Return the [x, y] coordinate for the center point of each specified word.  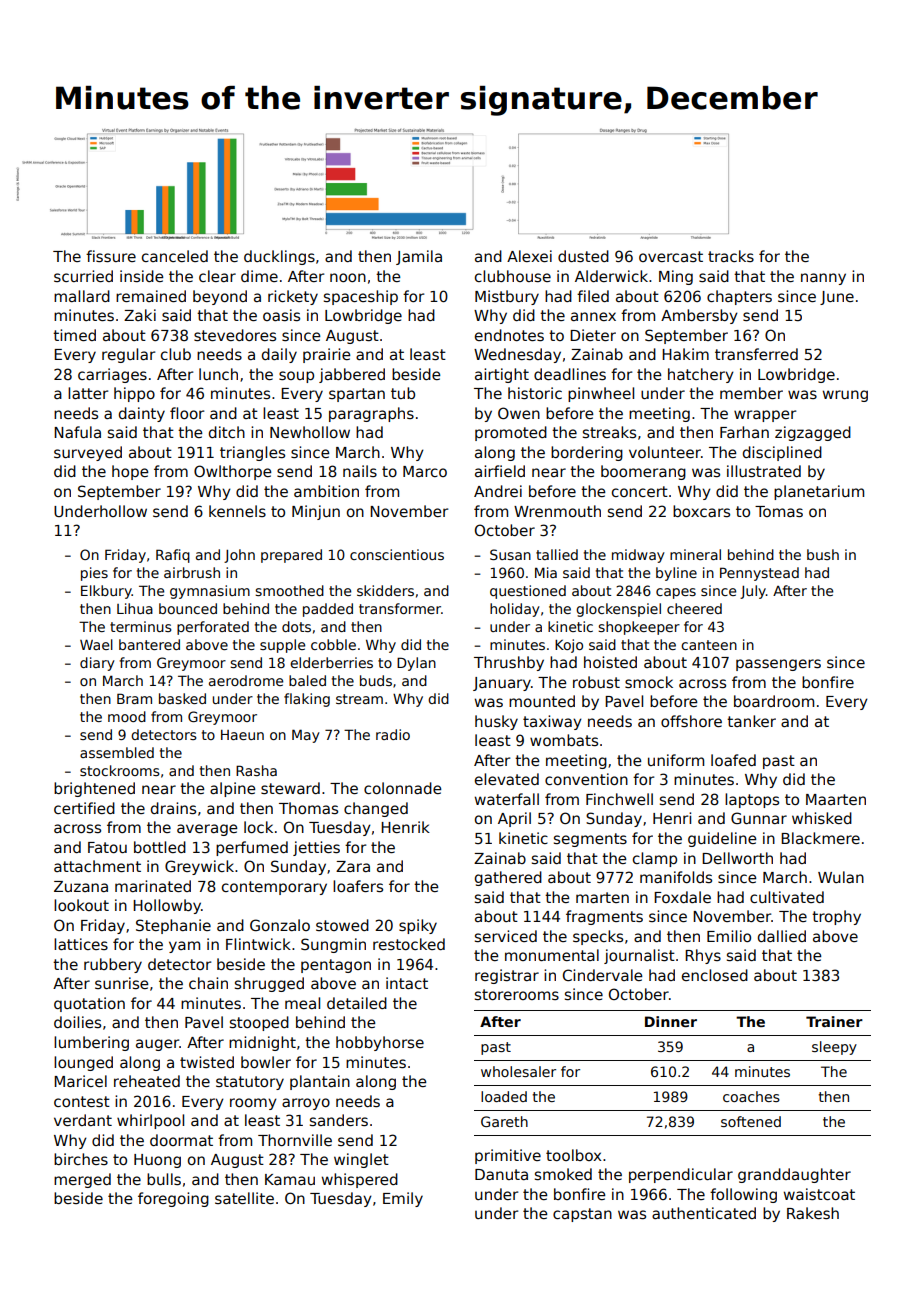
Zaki [140, 315]
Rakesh [813, 1213]
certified [84, 808]
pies [94, 574]
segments [590, 840]
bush [823, 554]
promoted [511, 433]
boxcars [701, 511]
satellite [244, 1198]
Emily [403, 1199]
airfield [500, 471]
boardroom [774, 701]
